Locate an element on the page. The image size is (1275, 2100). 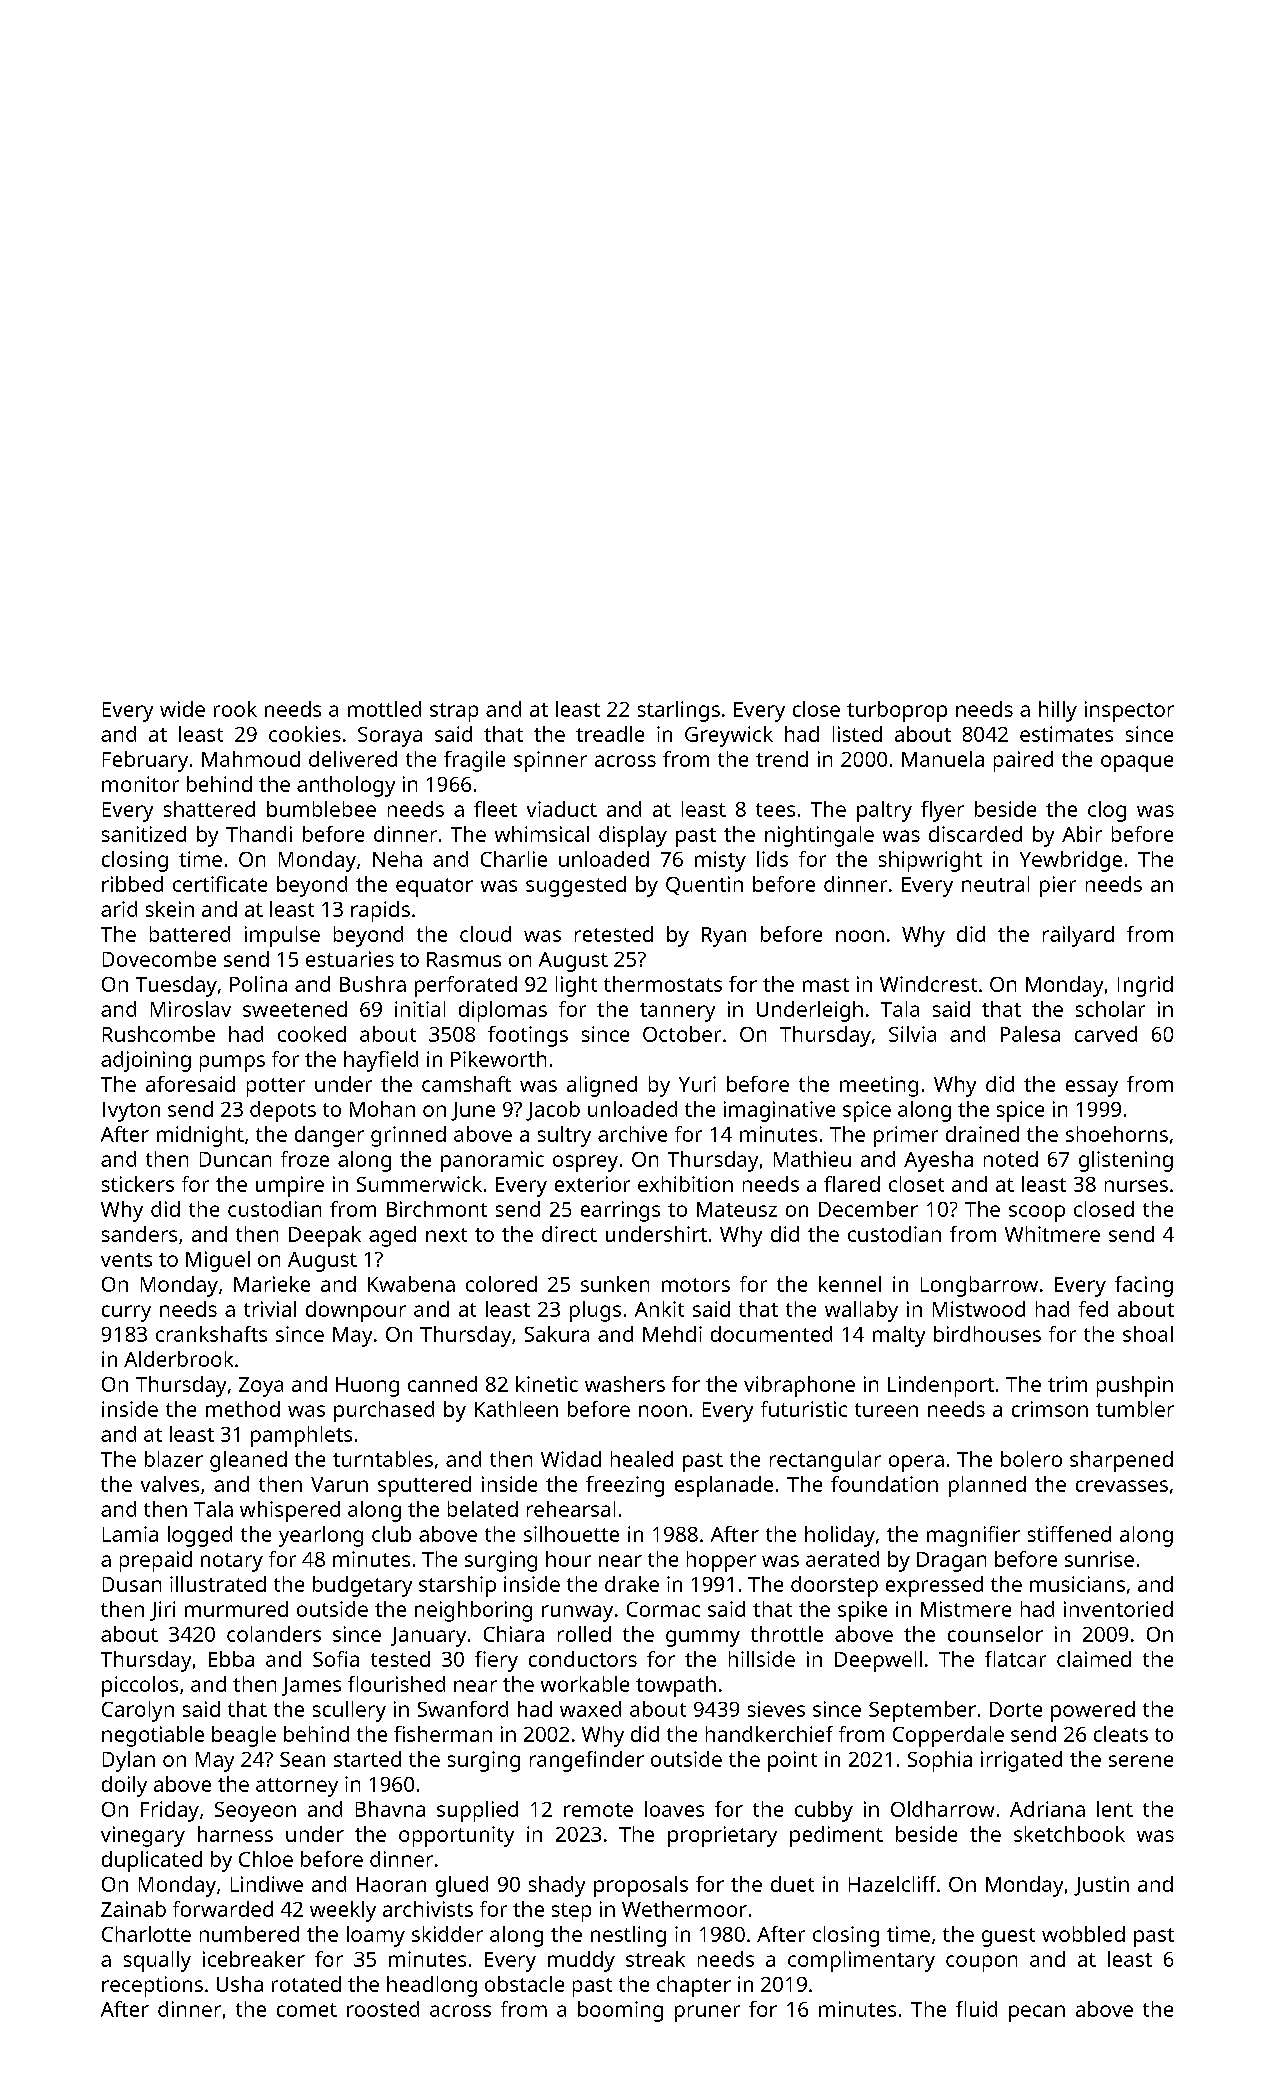
nightingale is located at coordinates (819, 836).
